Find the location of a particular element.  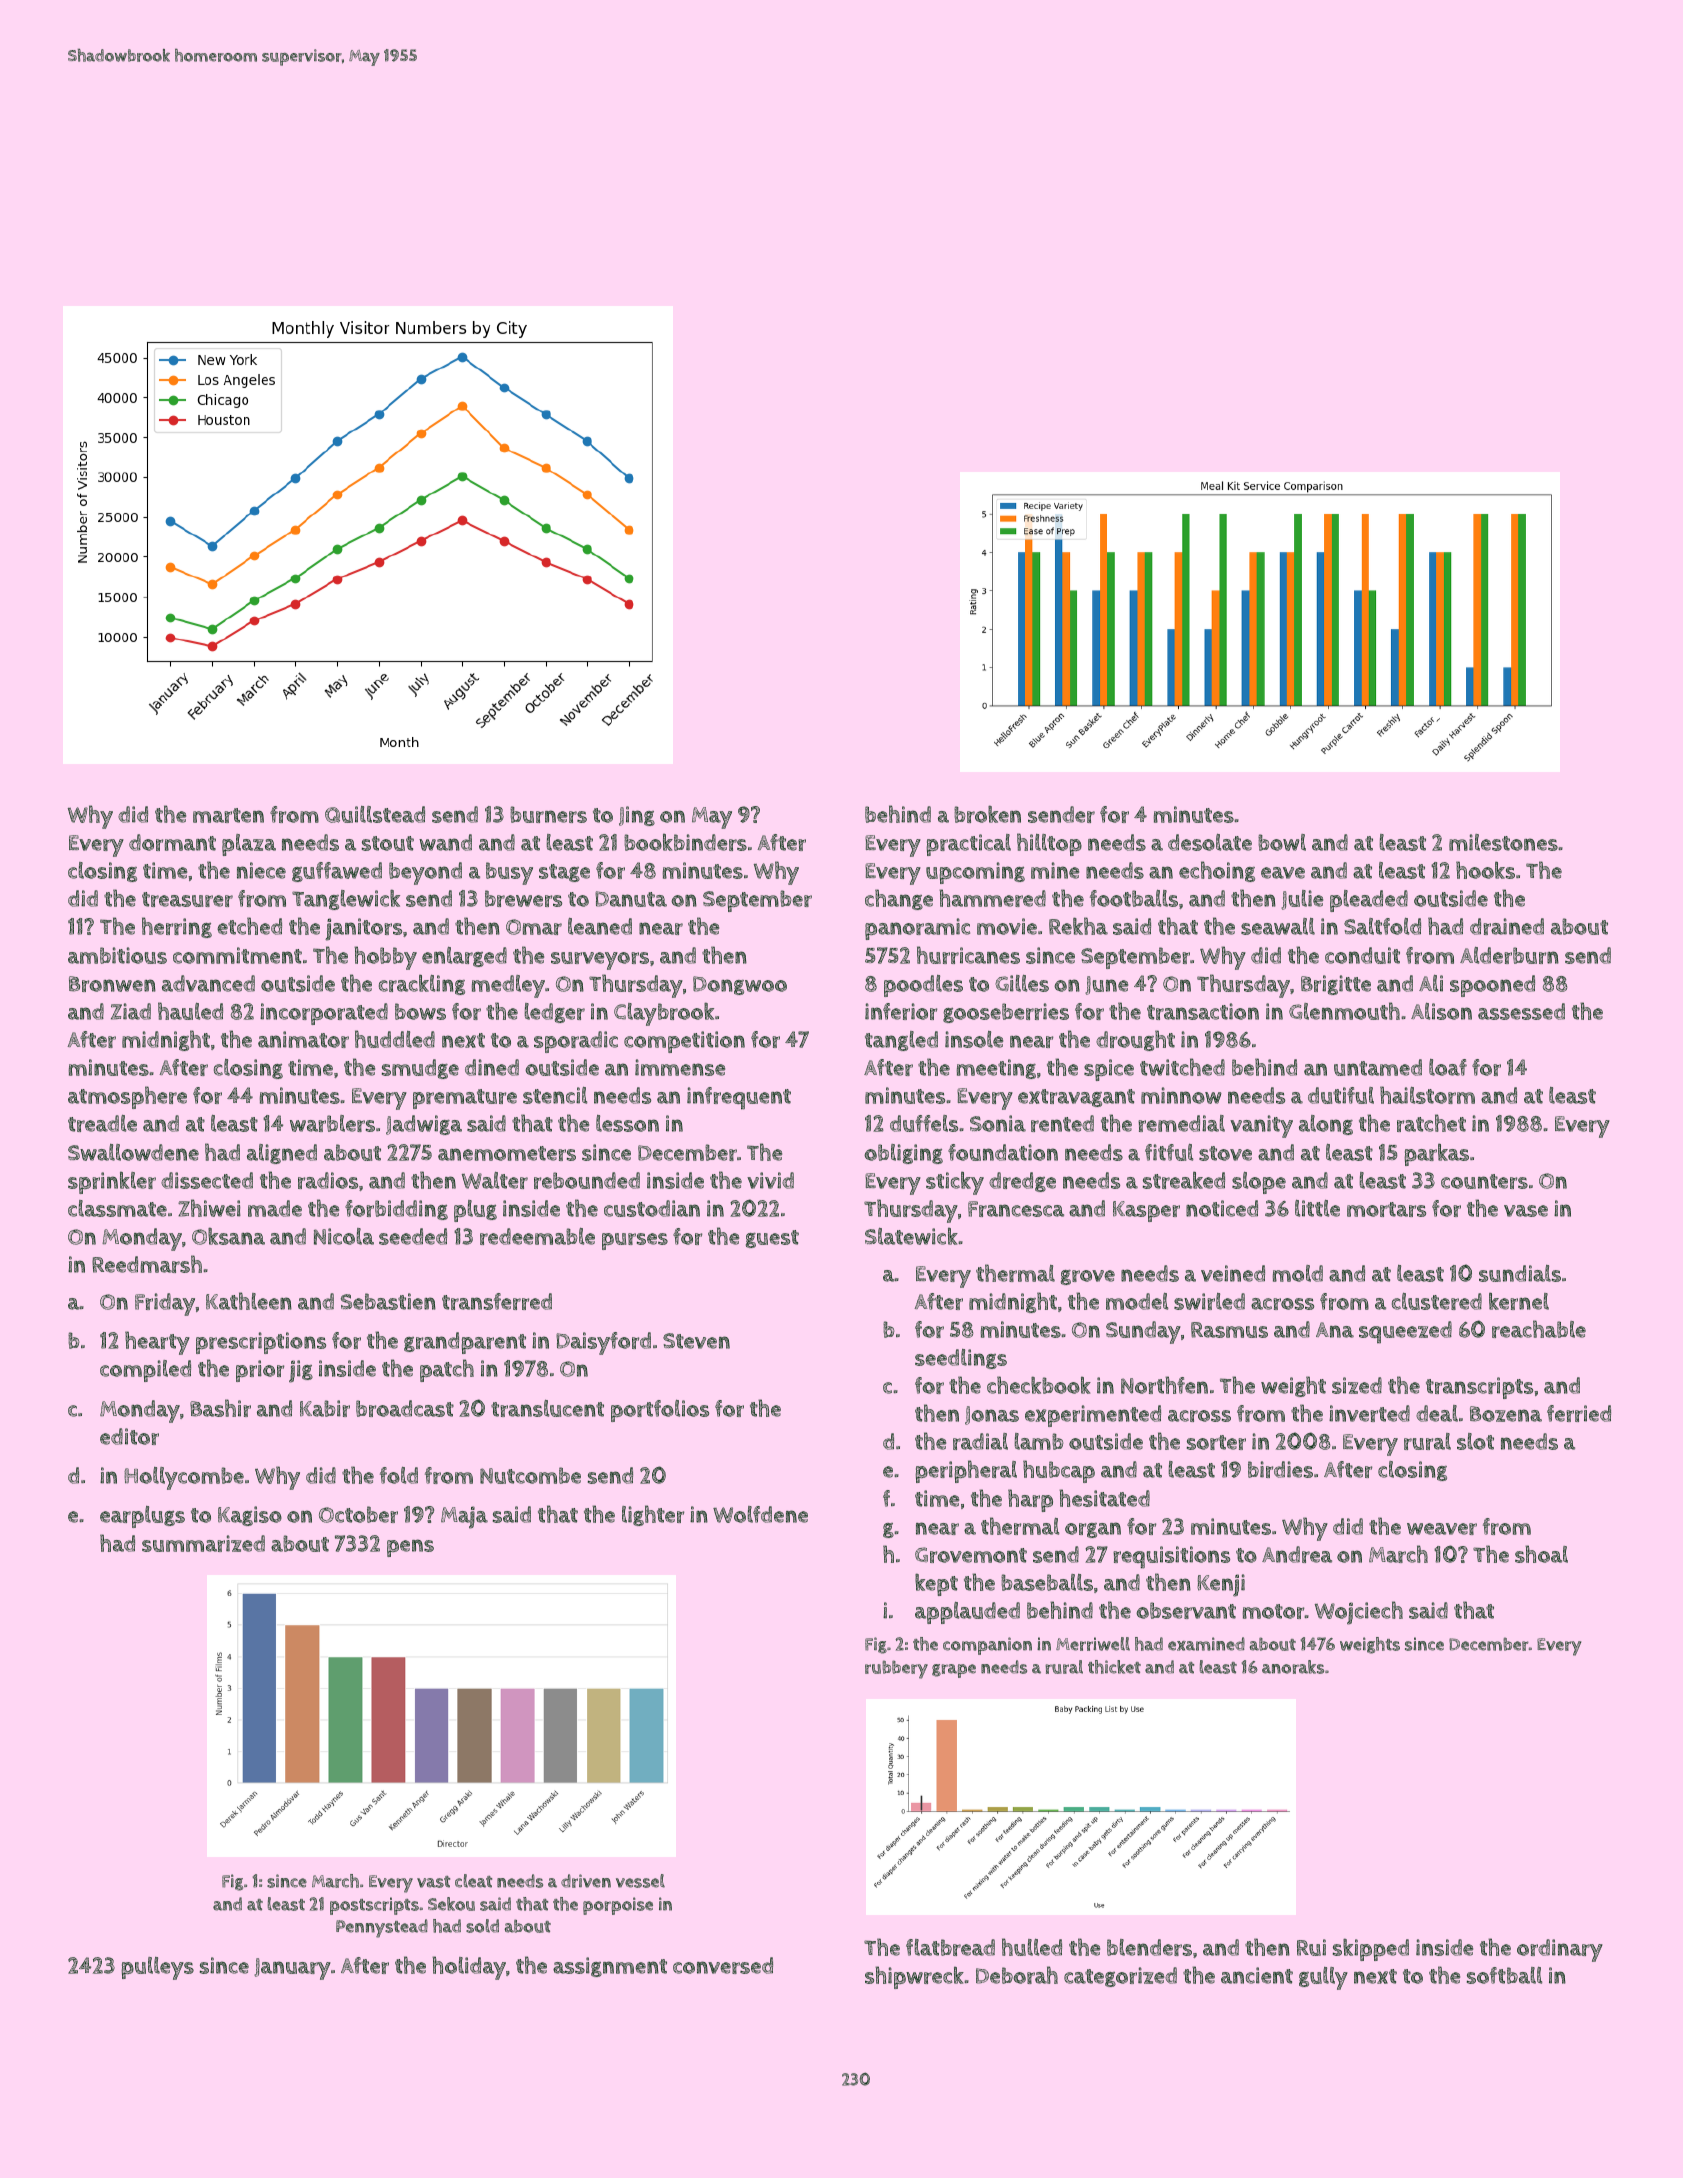

postscripts is located at coordinates (374, 1906).
